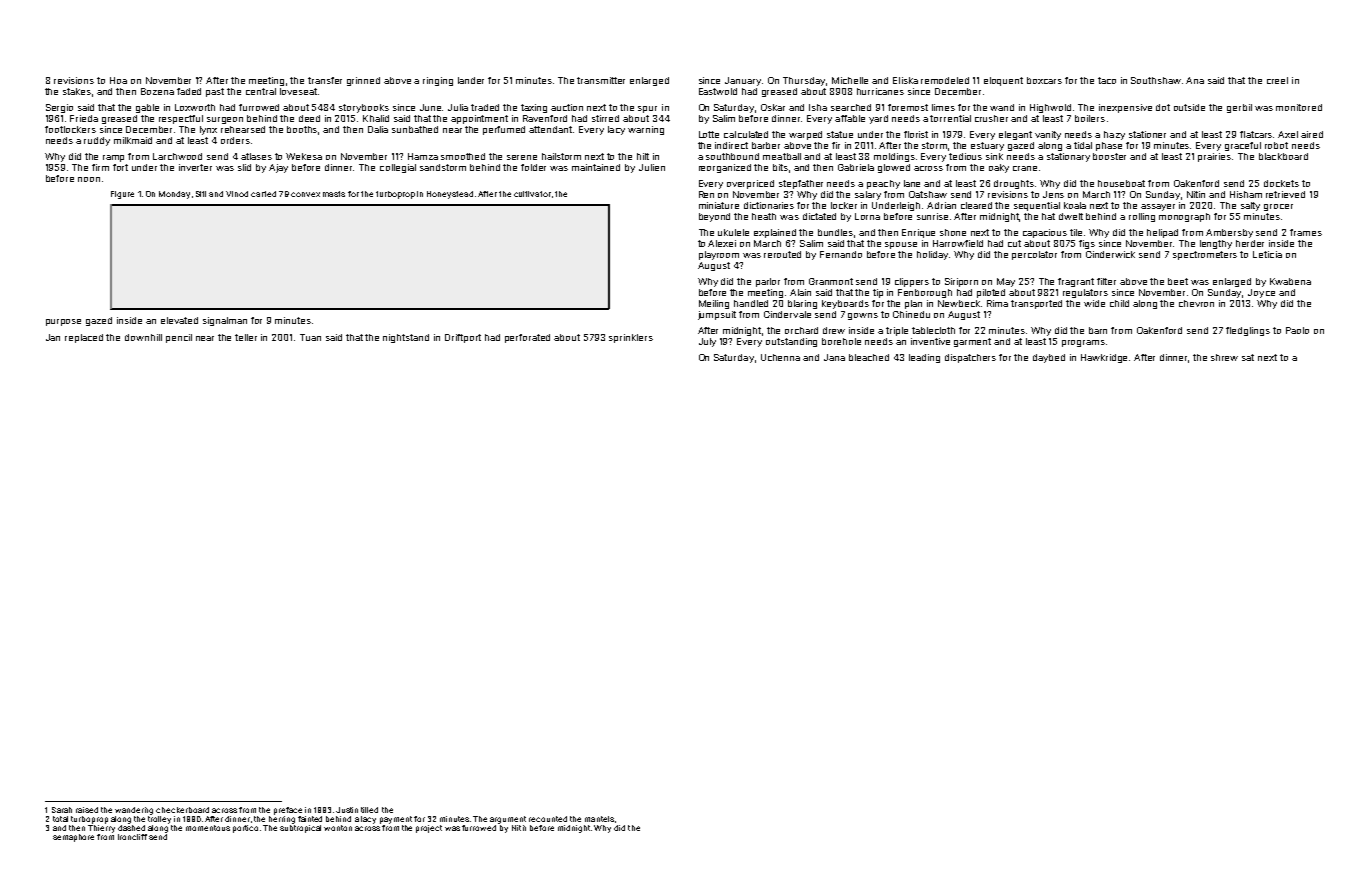  What do you see at coordinates (245, 829) in the image?
I see `portico` at bounding box center [245, 829].
